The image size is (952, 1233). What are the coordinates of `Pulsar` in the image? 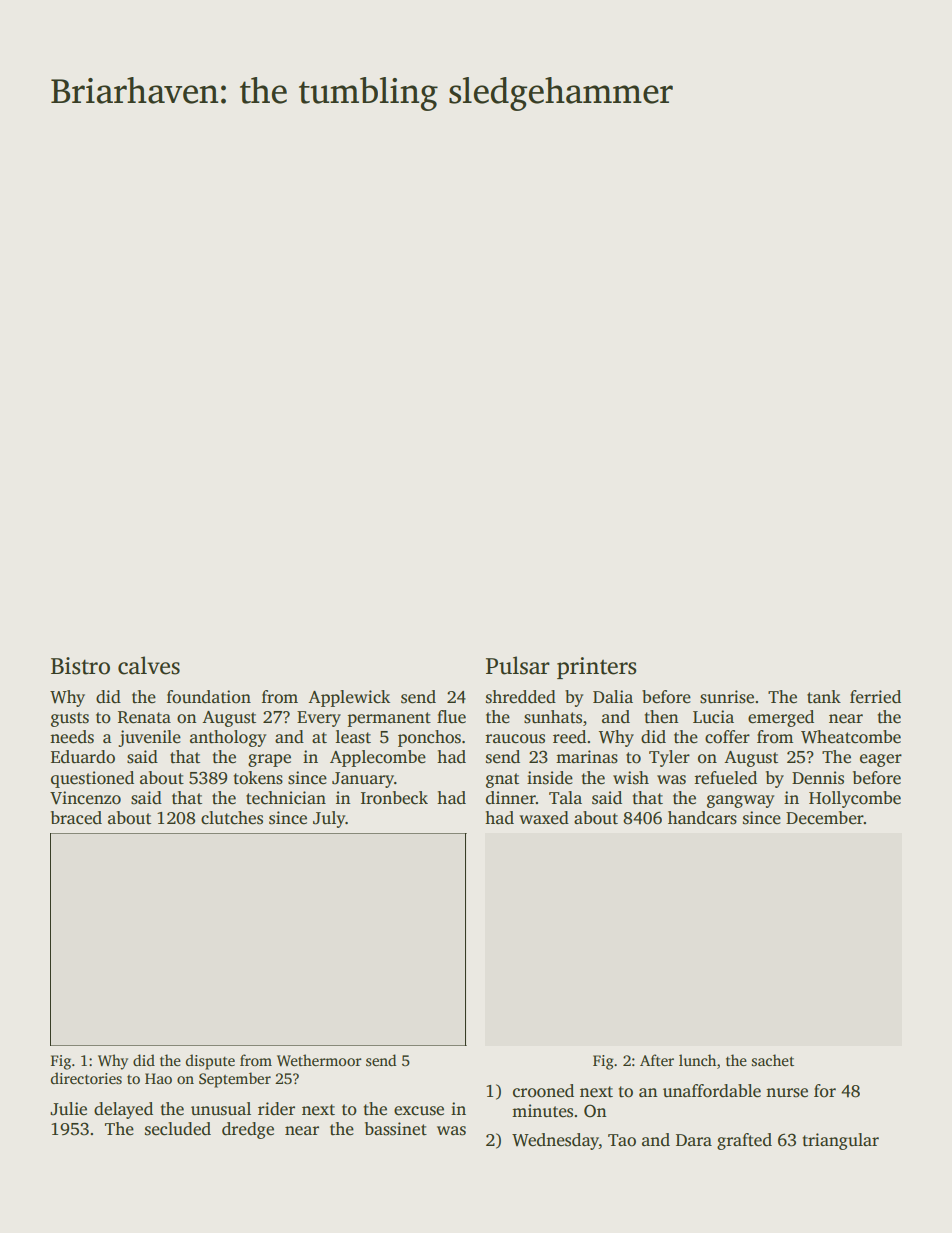 It's located at (518, 665).
